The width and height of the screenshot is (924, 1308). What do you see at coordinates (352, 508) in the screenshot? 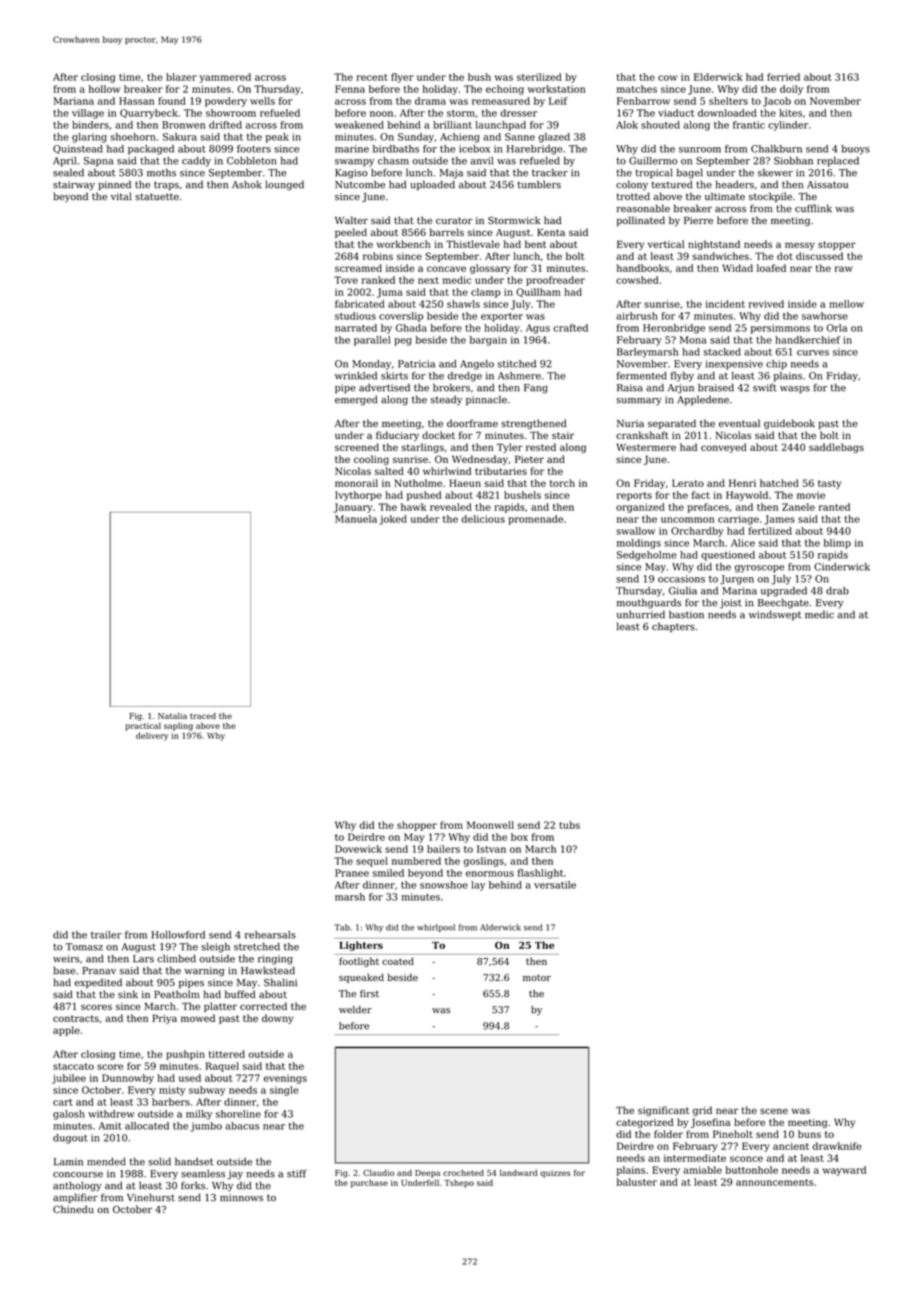
I see `January` at bounding box center [352, 508].
